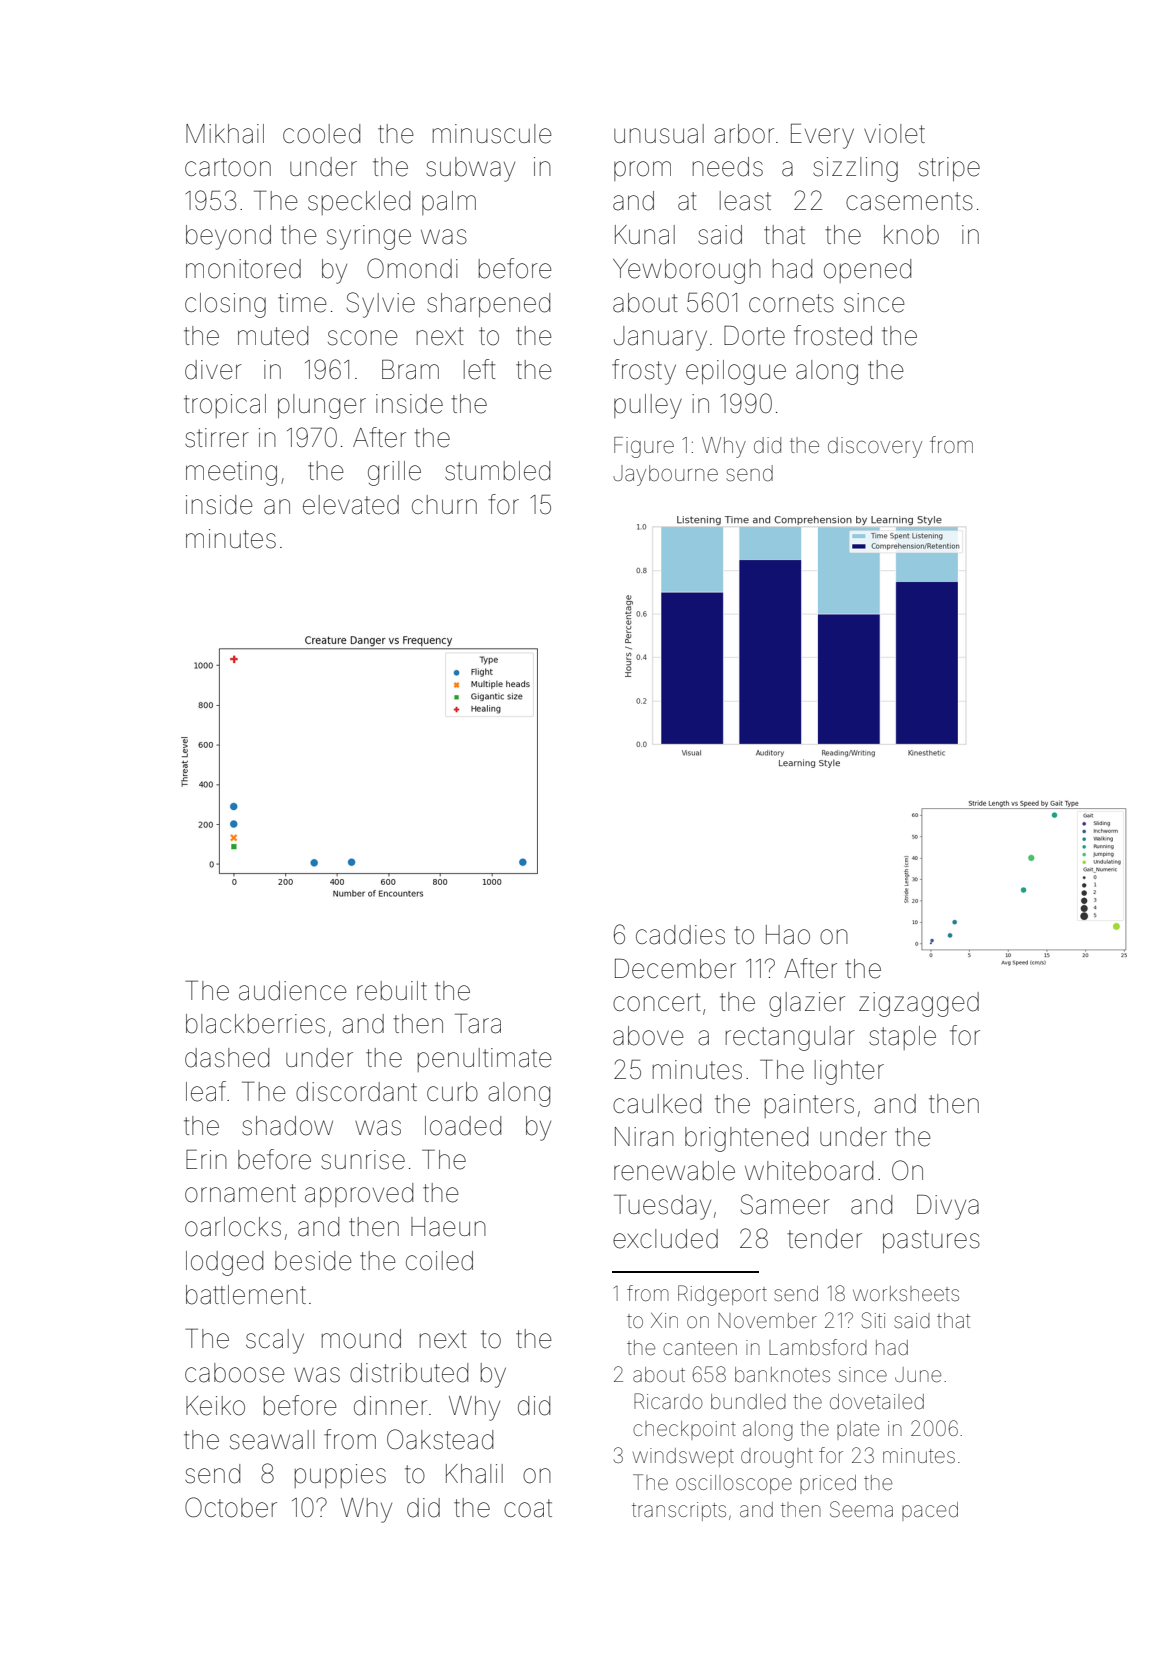  What do you see at coordinates (833, 335) in the page?
I see `frosted` at bounding box center [833, 335].
